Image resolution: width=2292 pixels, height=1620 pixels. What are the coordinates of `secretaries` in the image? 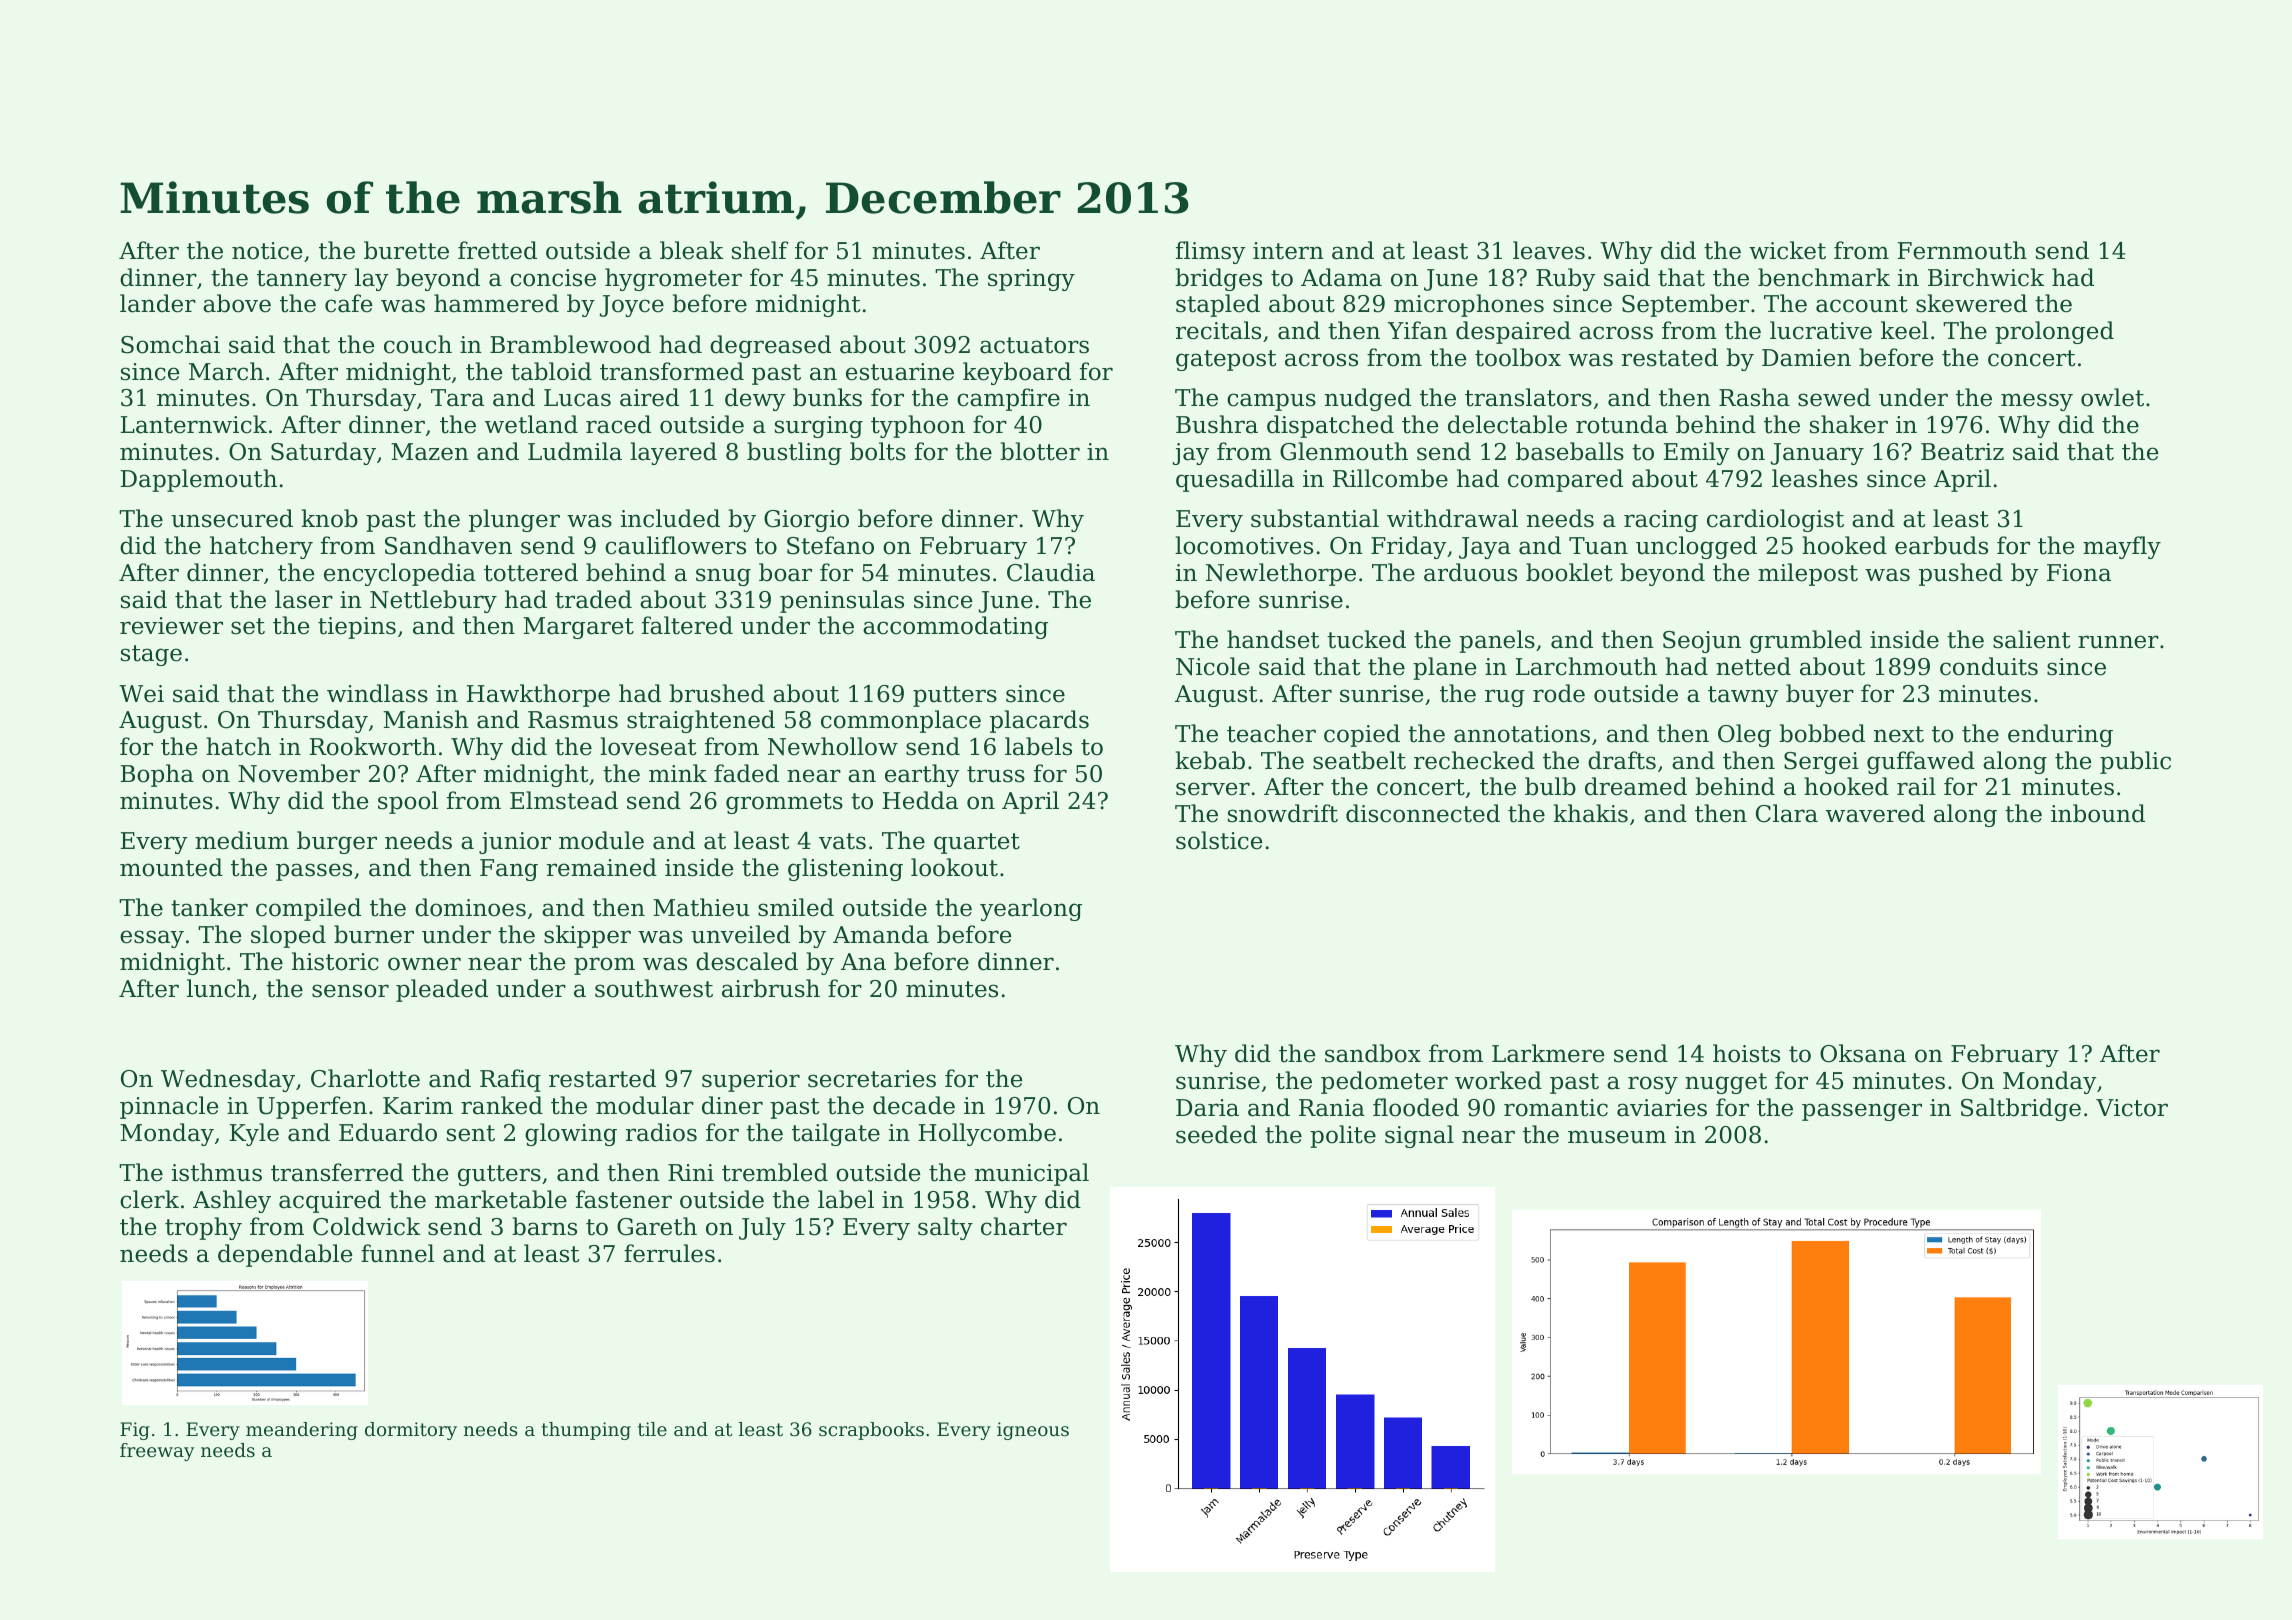 It's located at (872, 1079).
